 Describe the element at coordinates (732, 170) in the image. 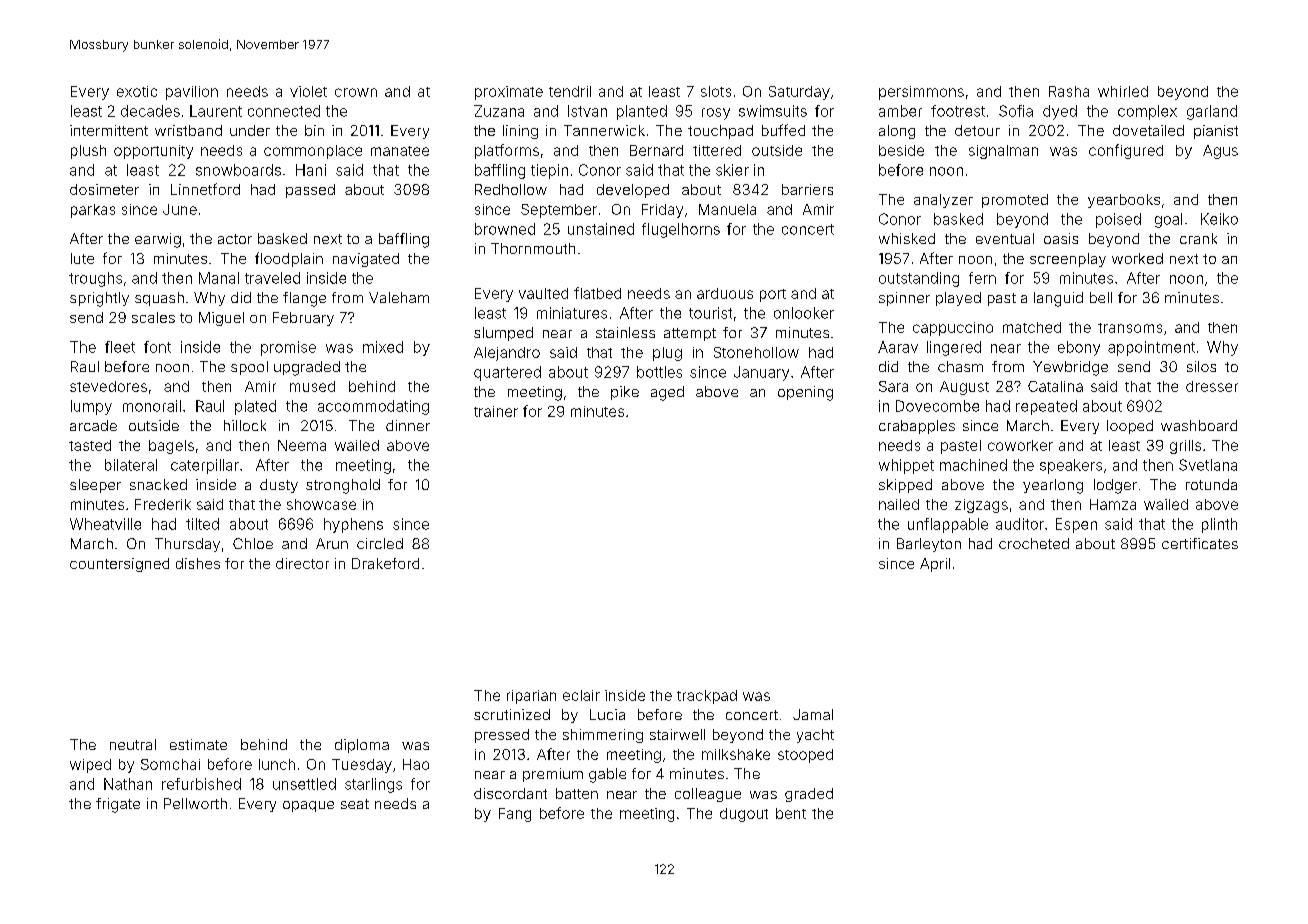

I see `skier` at that location.
